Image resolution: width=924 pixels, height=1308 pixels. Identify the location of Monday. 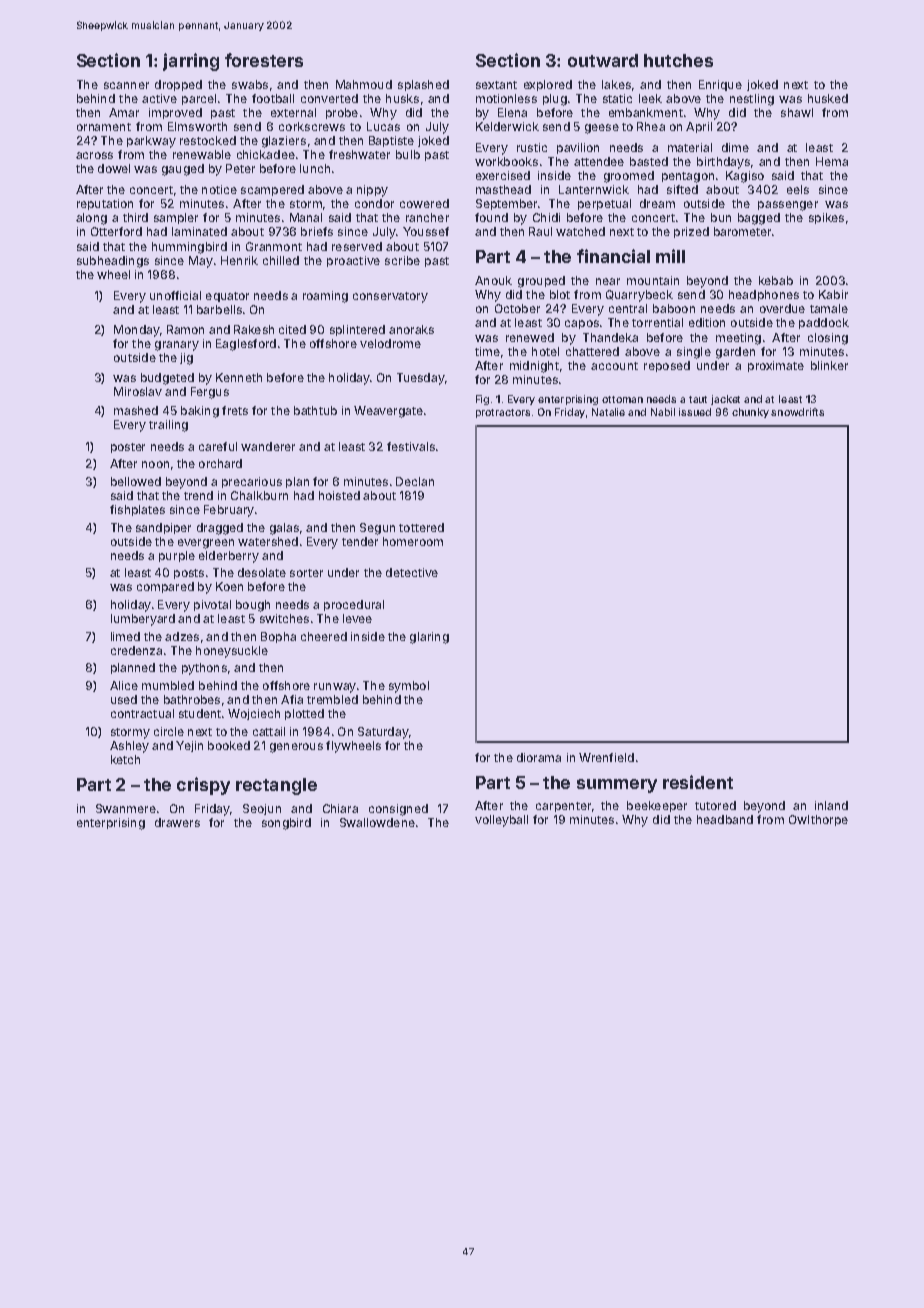
(137, 331).
